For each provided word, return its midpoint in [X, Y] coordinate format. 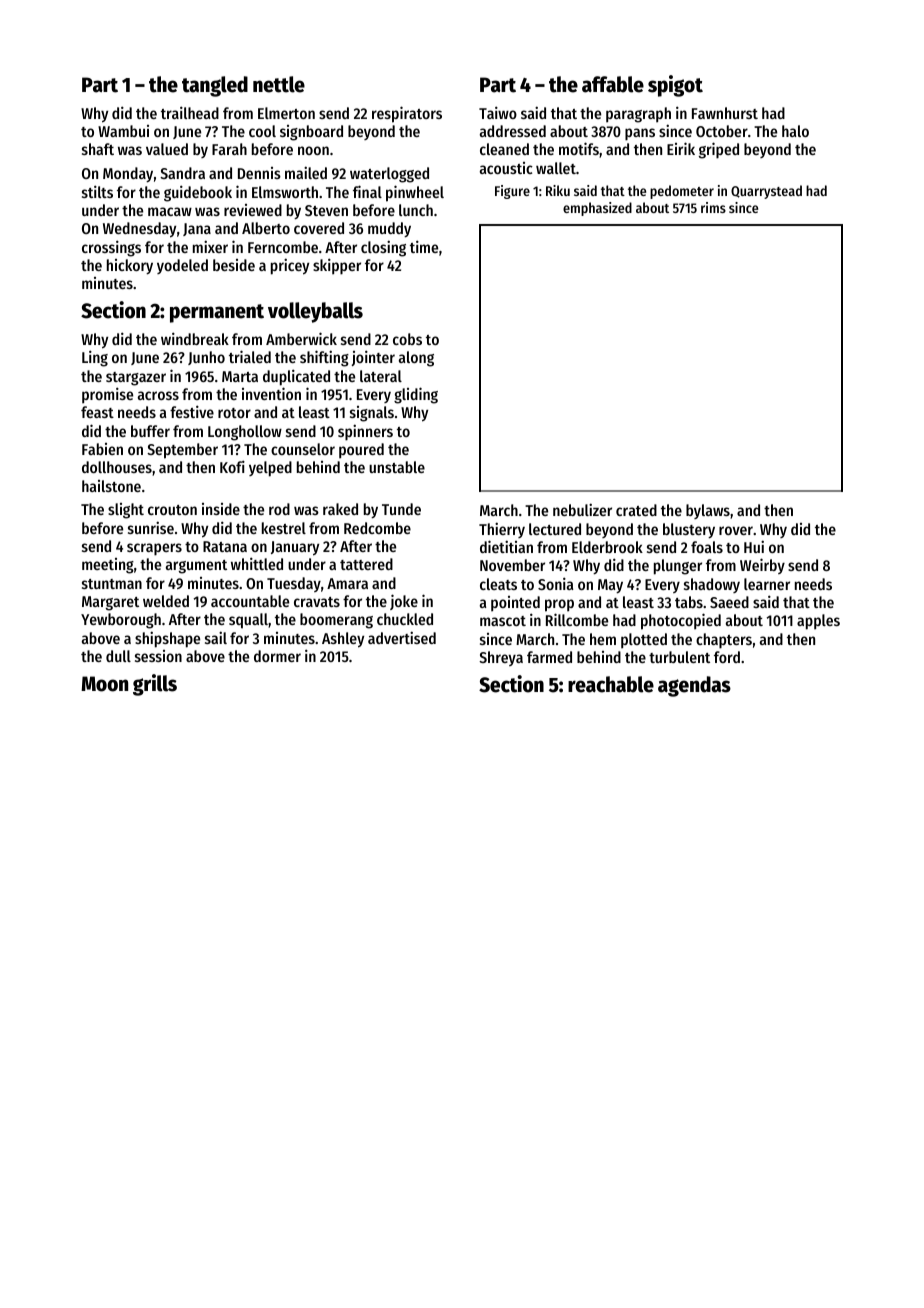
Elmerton [286, 113]
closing [383, 248]
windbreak [195, 338]
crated [636, 510]
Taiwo [498, 112]
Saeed [729, 602]
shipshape [167, 639]
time [424, 246]
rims [713, 207]
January [295, 548]
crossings [111, 248]
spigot [675, 86]
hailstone [111, 486]
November [512, 565]
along [416, 359]
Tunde [401, 509]
